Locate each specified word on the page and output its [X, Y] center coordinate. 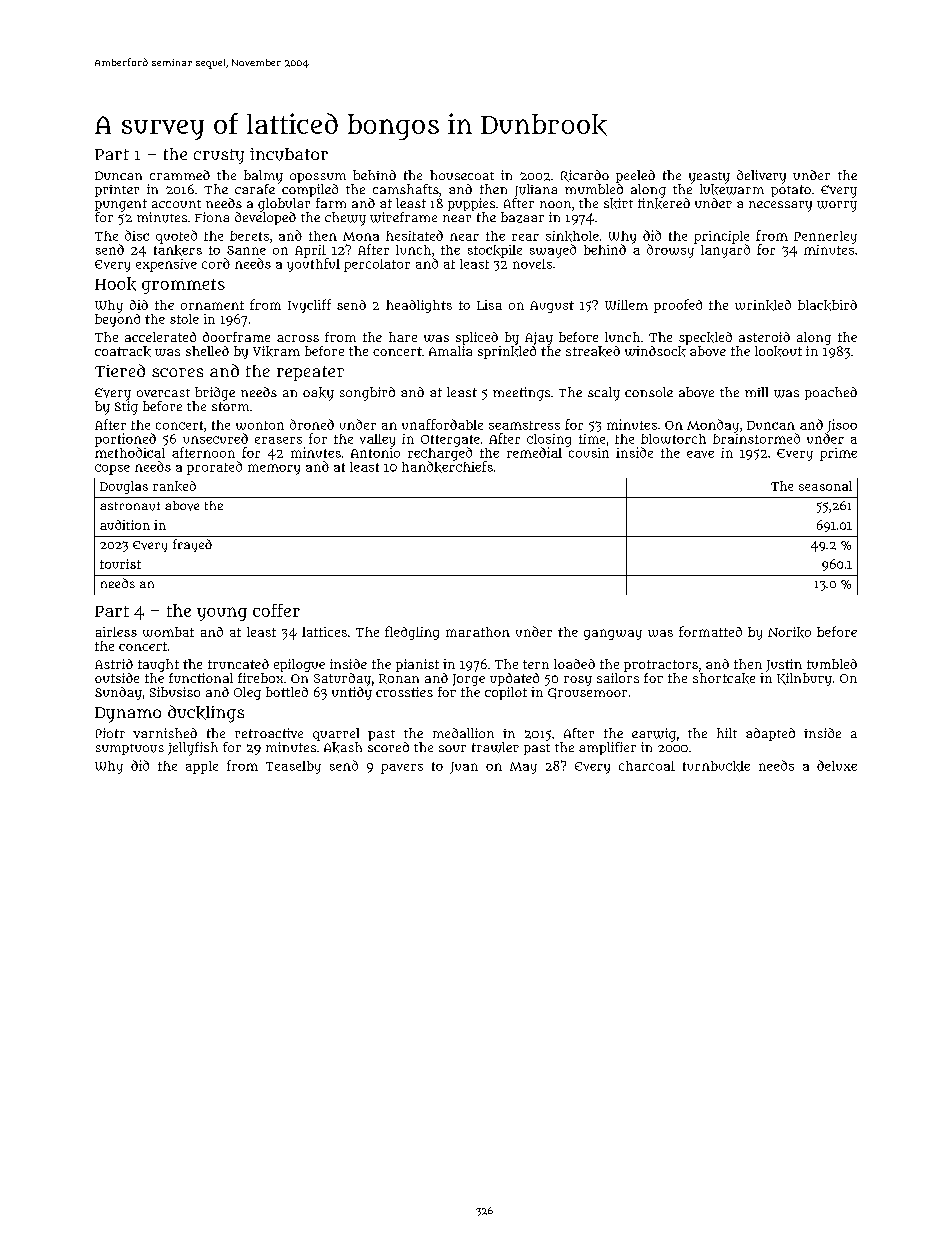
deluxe [837, 765]
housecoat [462, 175]
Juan [464, 768]
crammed [180, 175]
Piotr [110, 733]
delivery [761, 177]
